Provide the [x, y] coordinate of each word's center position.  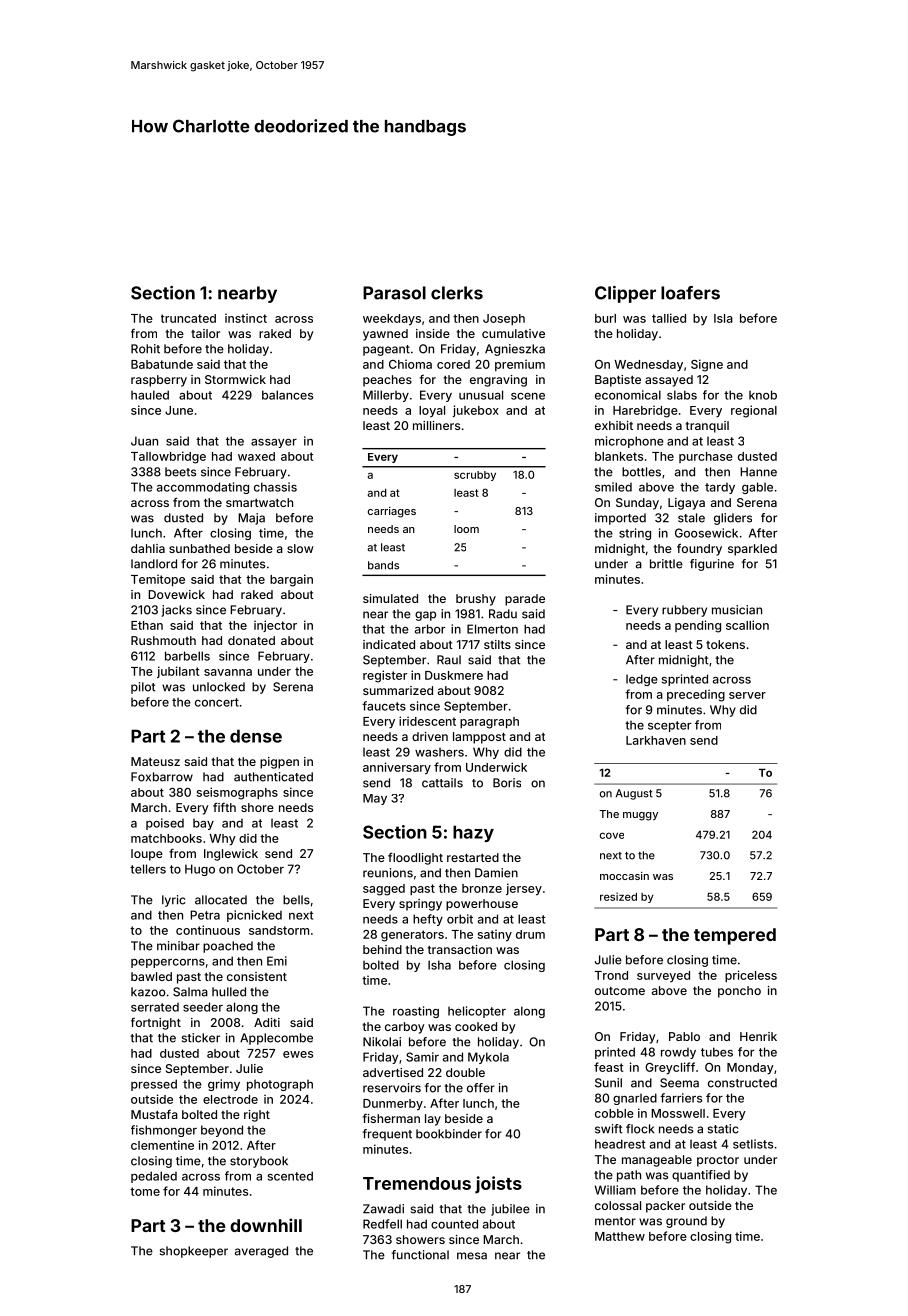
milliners [436, 425]
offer [481, 1088]
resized [618, 896]
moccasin [624, 876]
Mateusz [155, 761]
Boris [507, 783]
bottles [641, 472]
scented [290, 1176]
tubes [717, 1052]
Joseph [504, 319]
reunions [388, 873]
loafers [690, 293]
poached [228, 947]
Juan [144, 441]
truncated [188, 318]
